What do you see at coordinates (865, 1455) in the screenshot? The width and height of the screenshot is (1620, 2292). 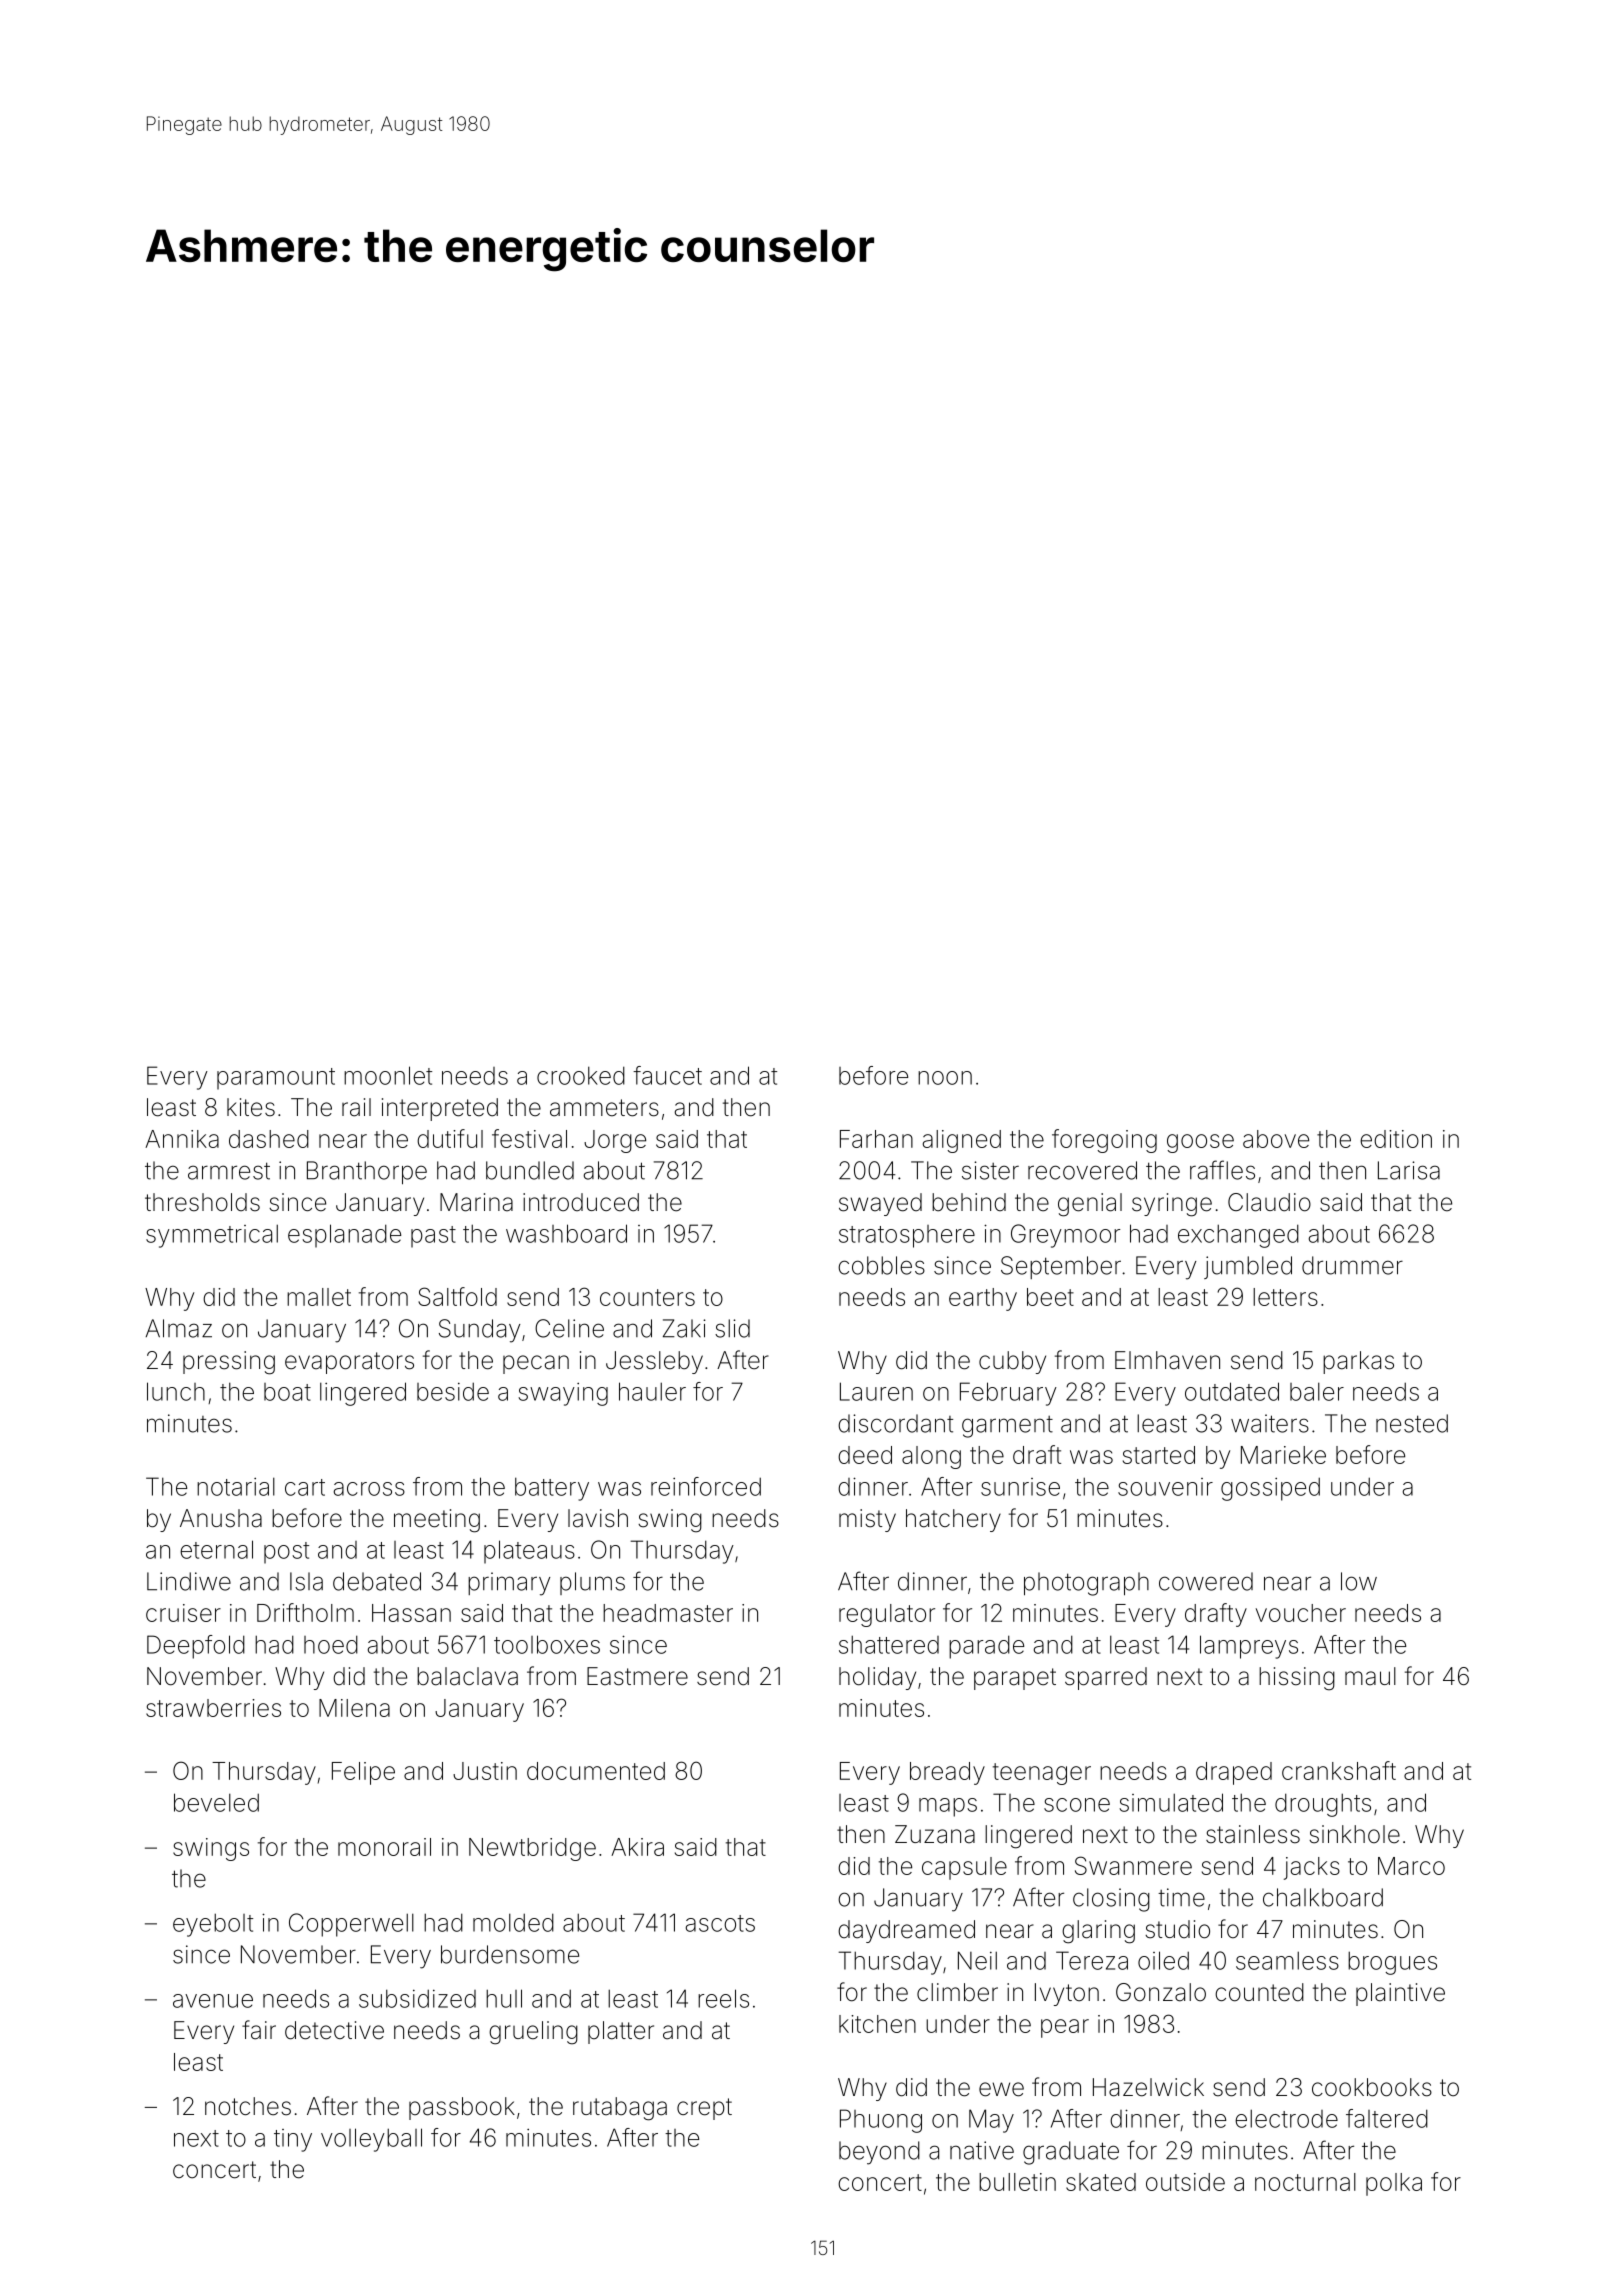 I see `deed` at bounding box center [865, 1455].
